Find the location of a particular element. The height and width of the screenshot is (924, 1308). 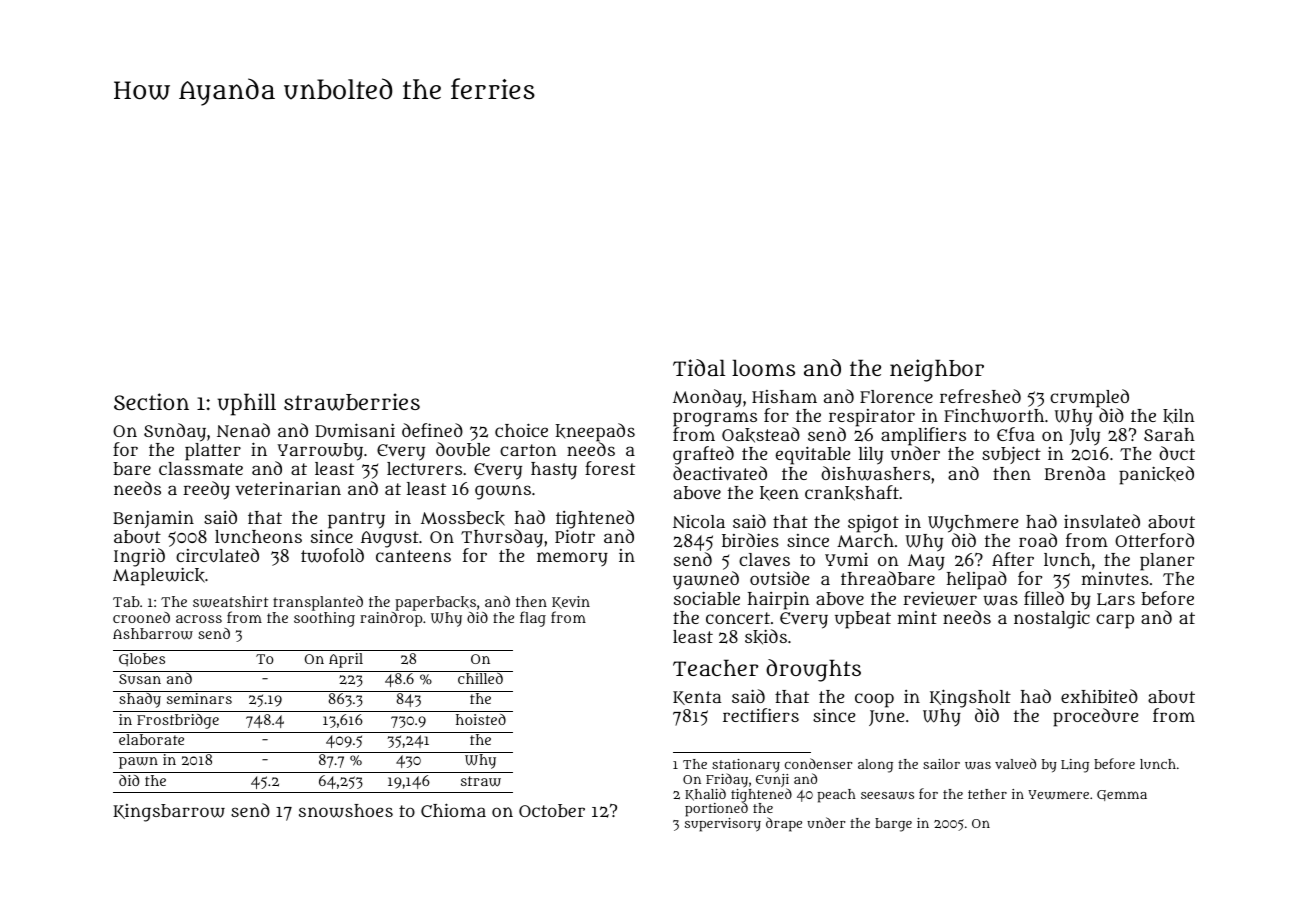

Section is located at coordinates (151, 401).
